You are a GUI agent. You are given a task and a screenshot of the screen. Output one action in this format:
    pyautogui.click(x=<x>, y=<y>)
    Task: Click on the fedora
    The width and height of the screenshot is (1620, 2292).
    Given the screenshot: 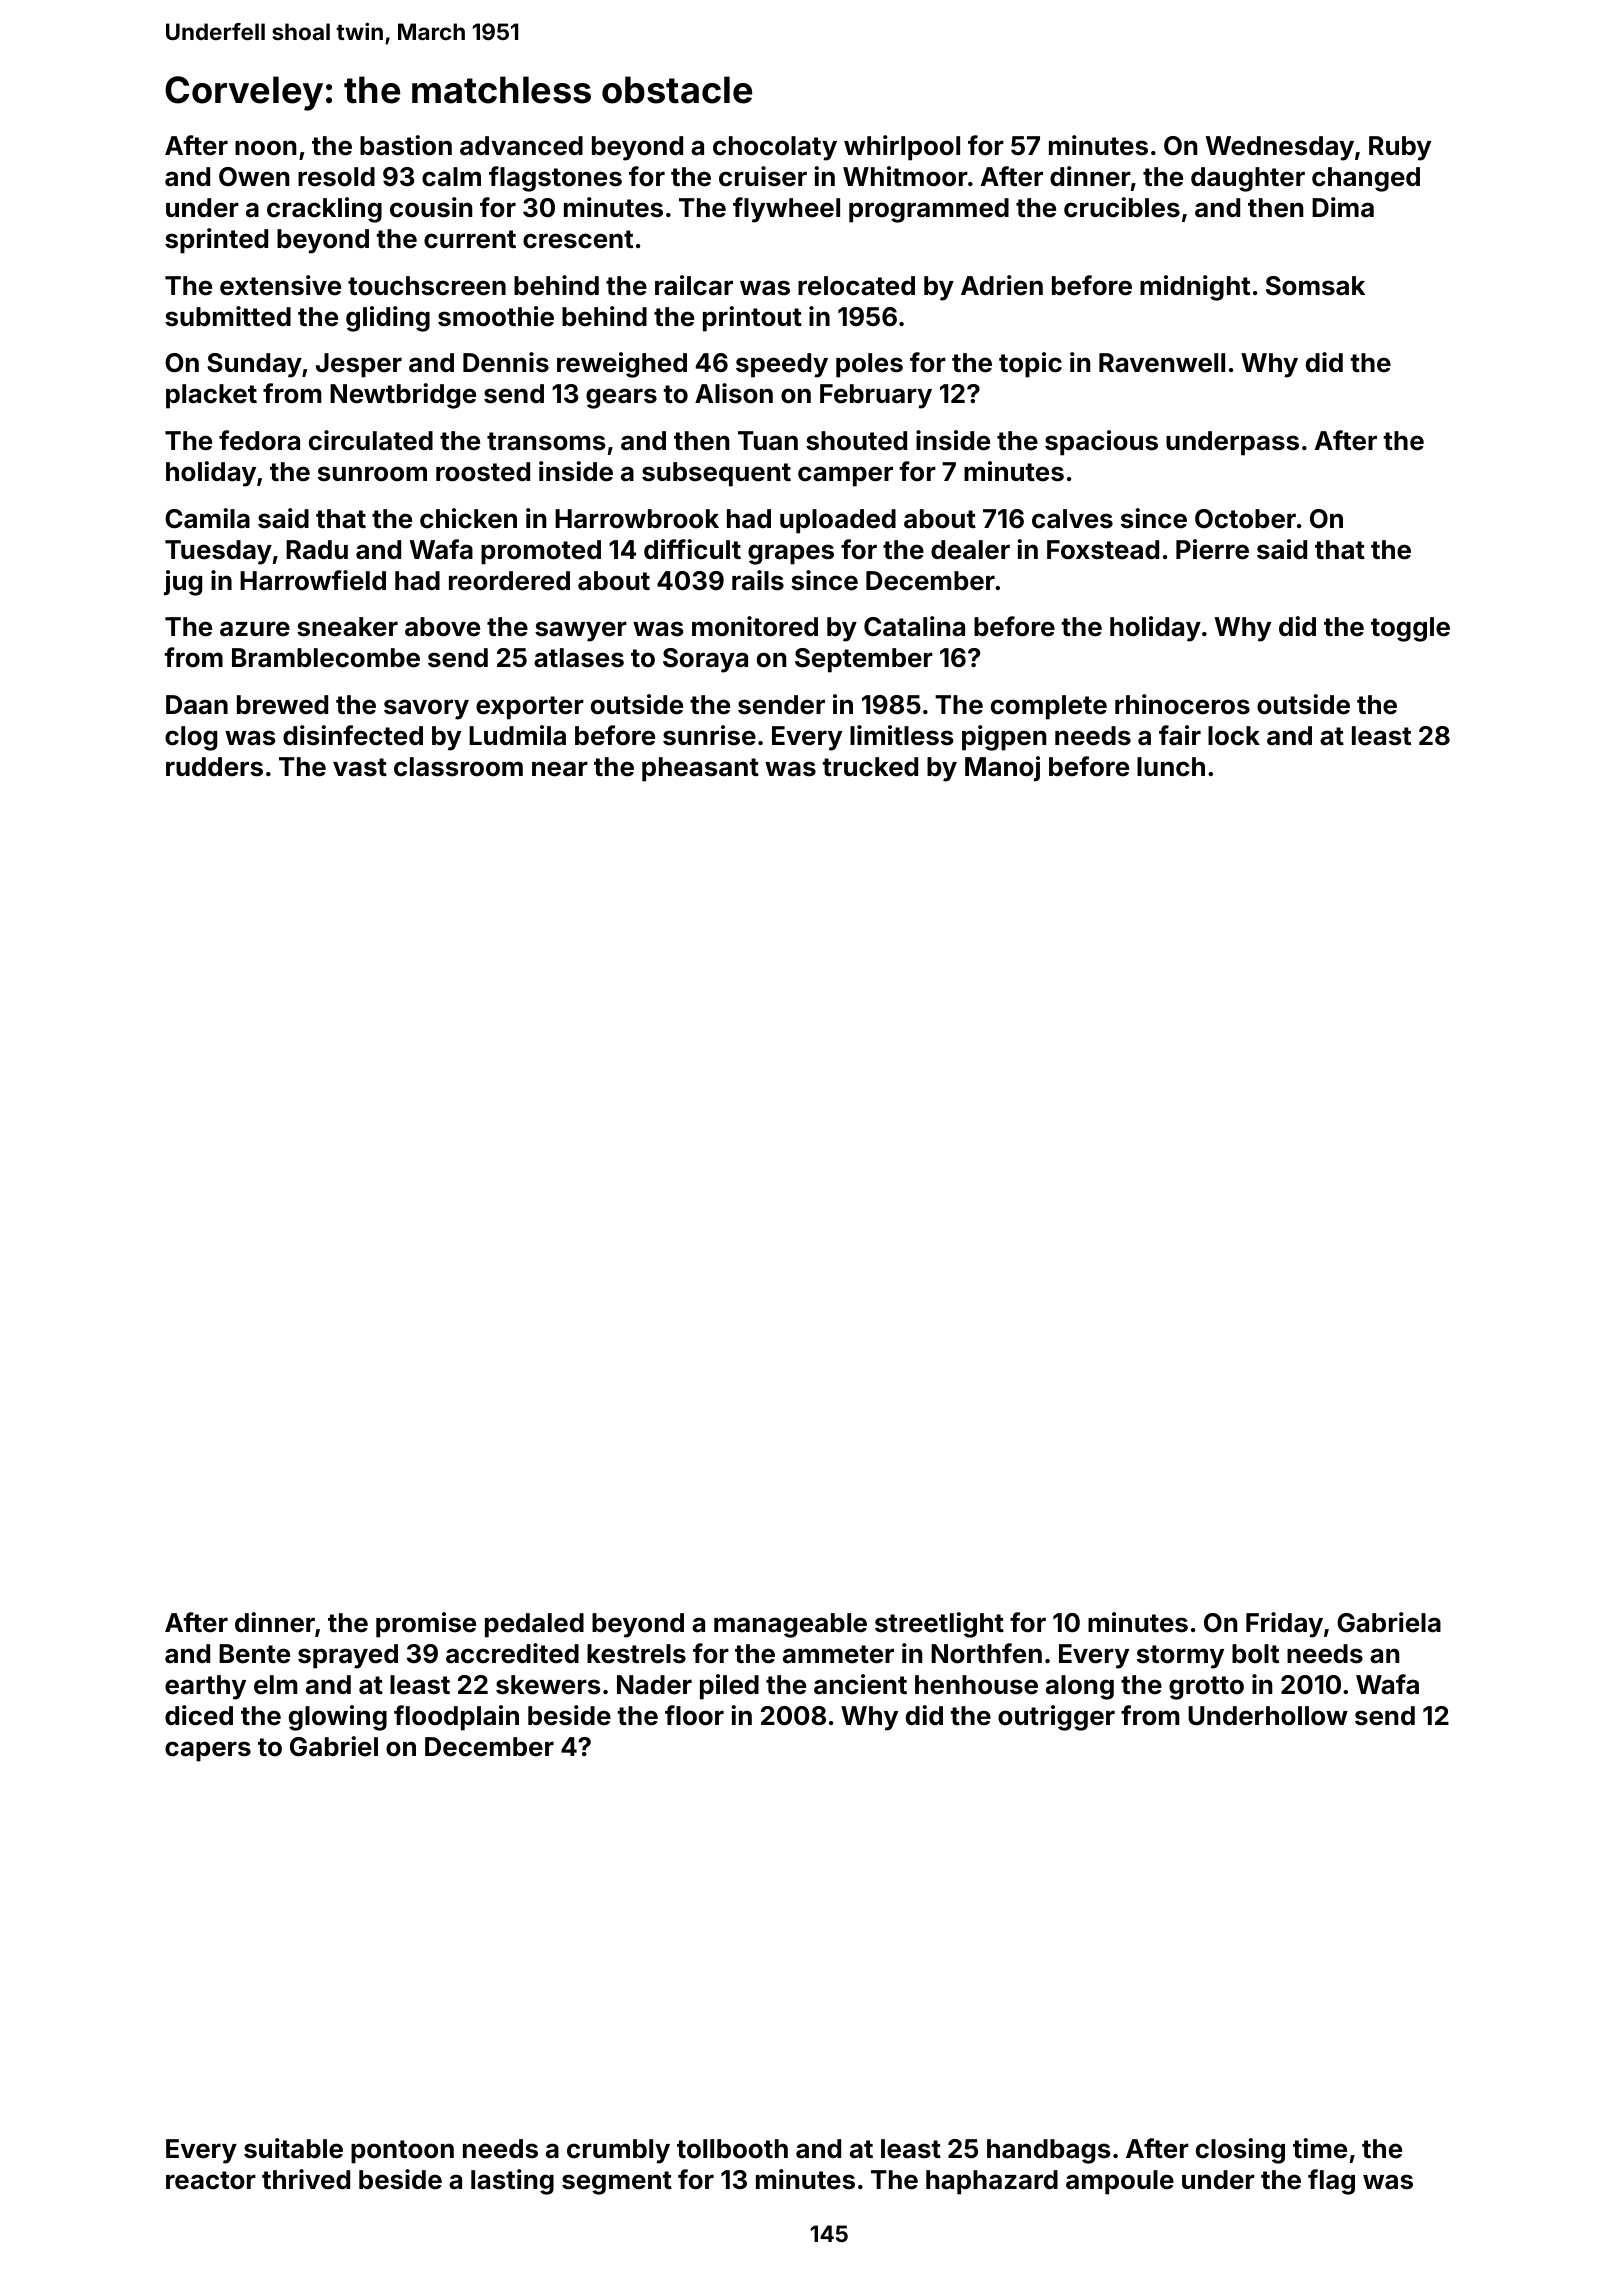 What is the action you would take?
    pyautogui.click(x=259, y=440)
